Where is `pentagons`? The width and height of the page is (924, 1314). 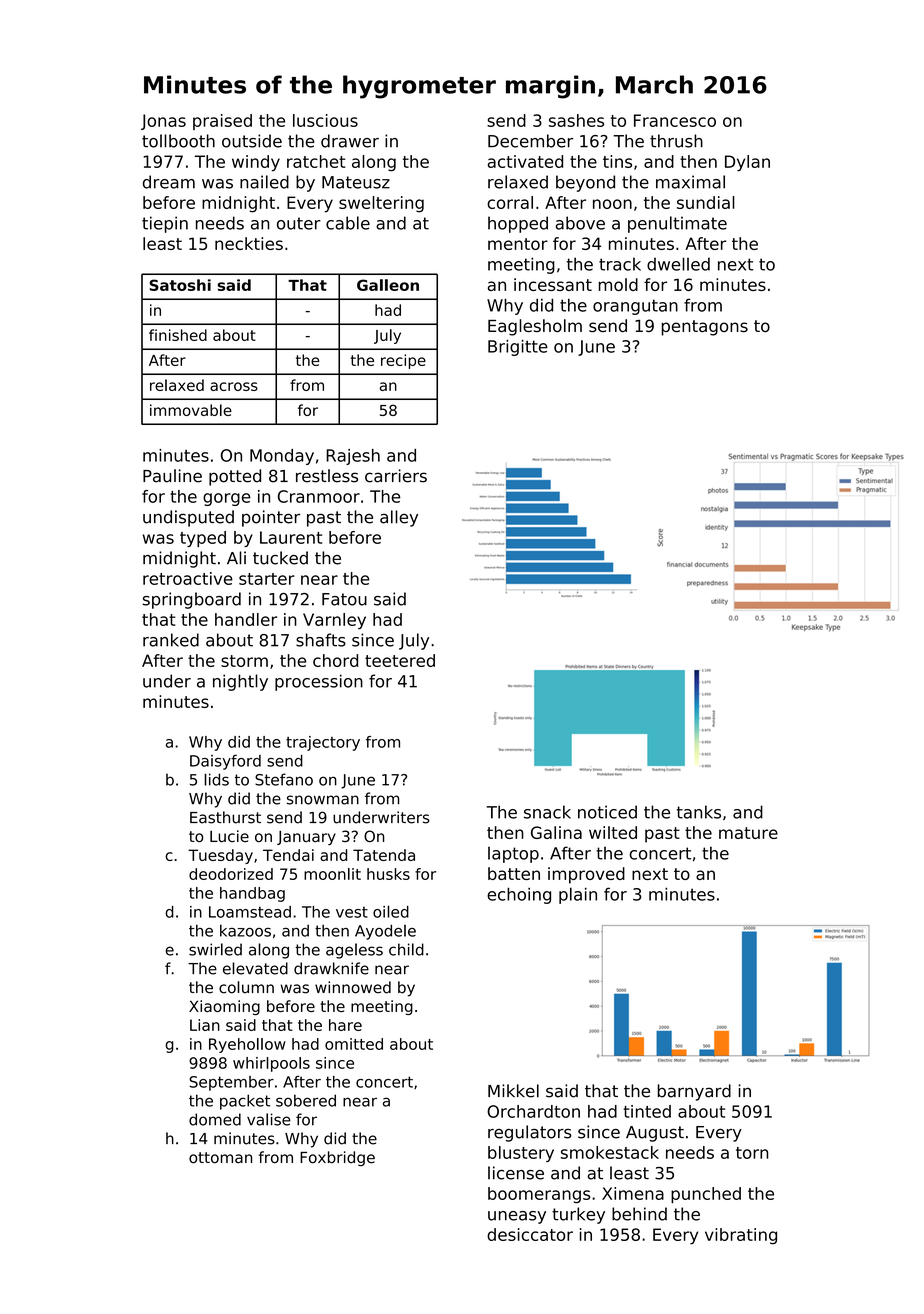 pentagons is located at coordinates (705, 328).
